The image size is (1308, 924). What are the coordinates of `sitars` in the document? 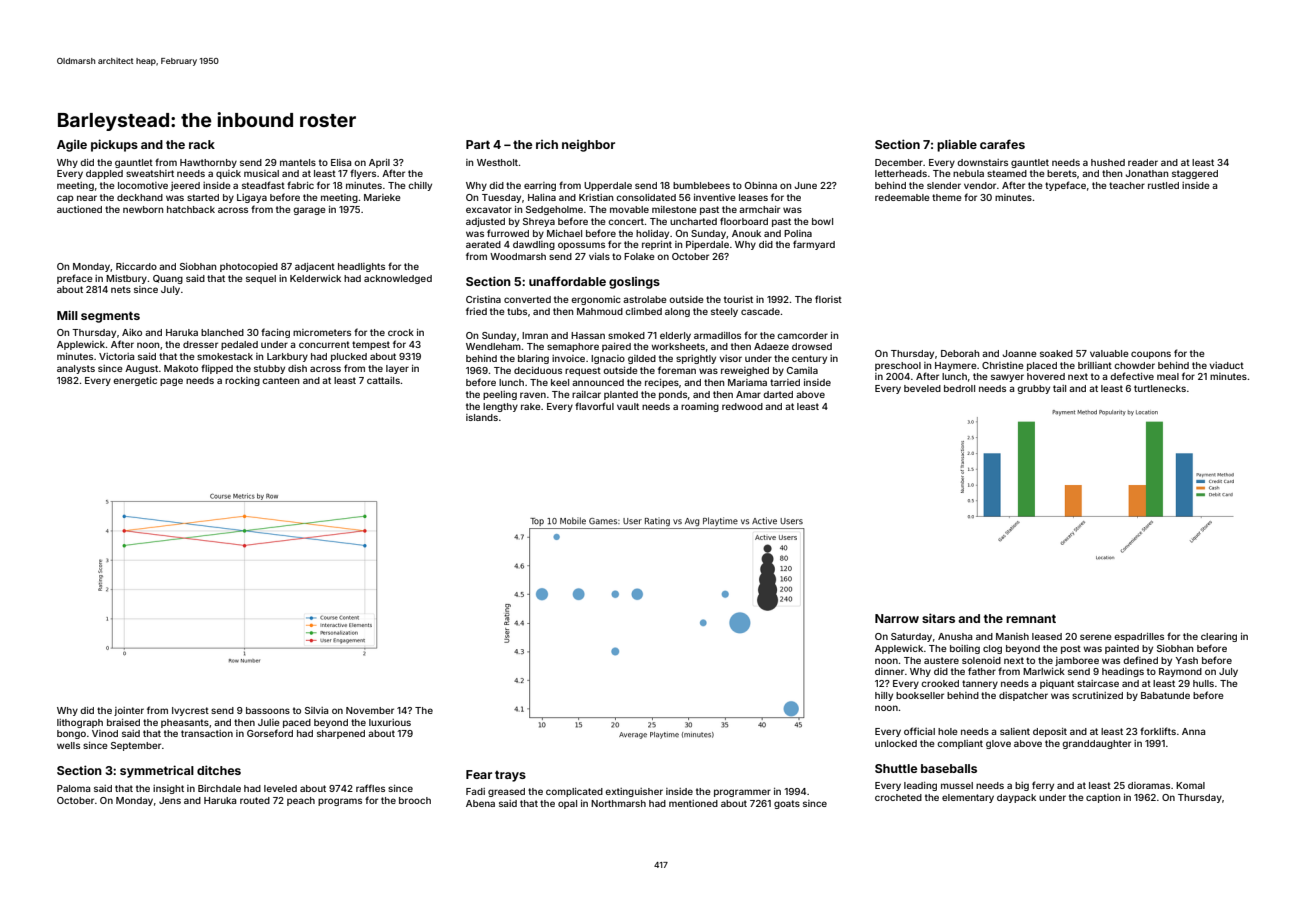 It's located at (938, 618).
